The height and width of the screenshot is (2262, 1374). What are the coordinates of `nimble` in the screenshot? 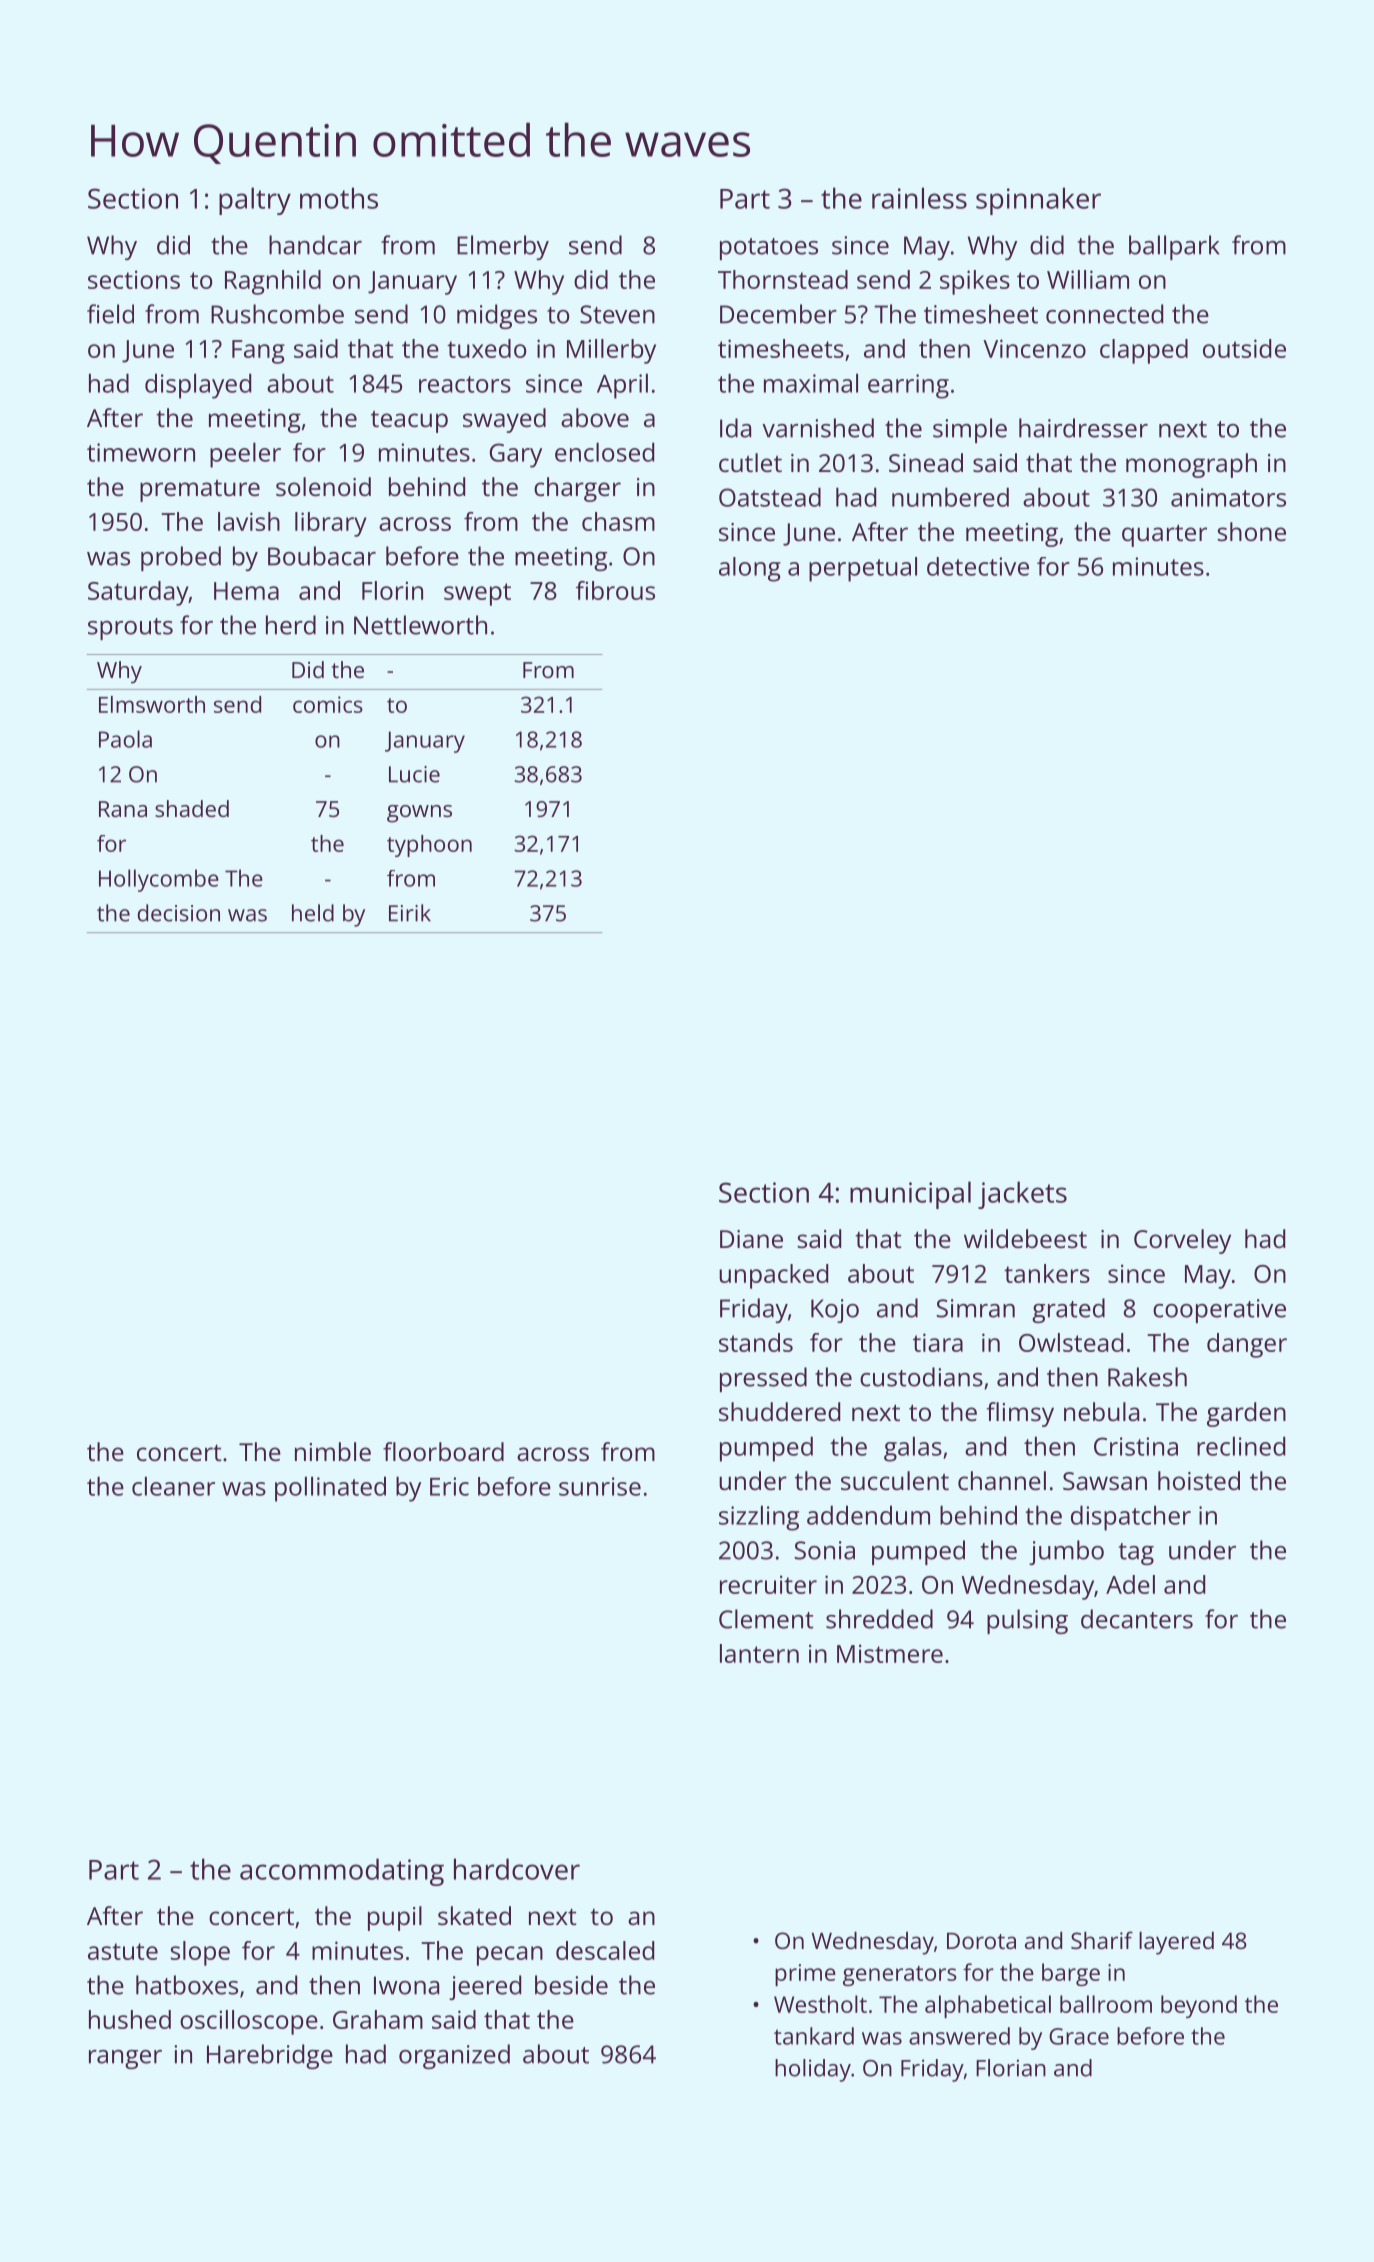 It's located at (333, 1451).
